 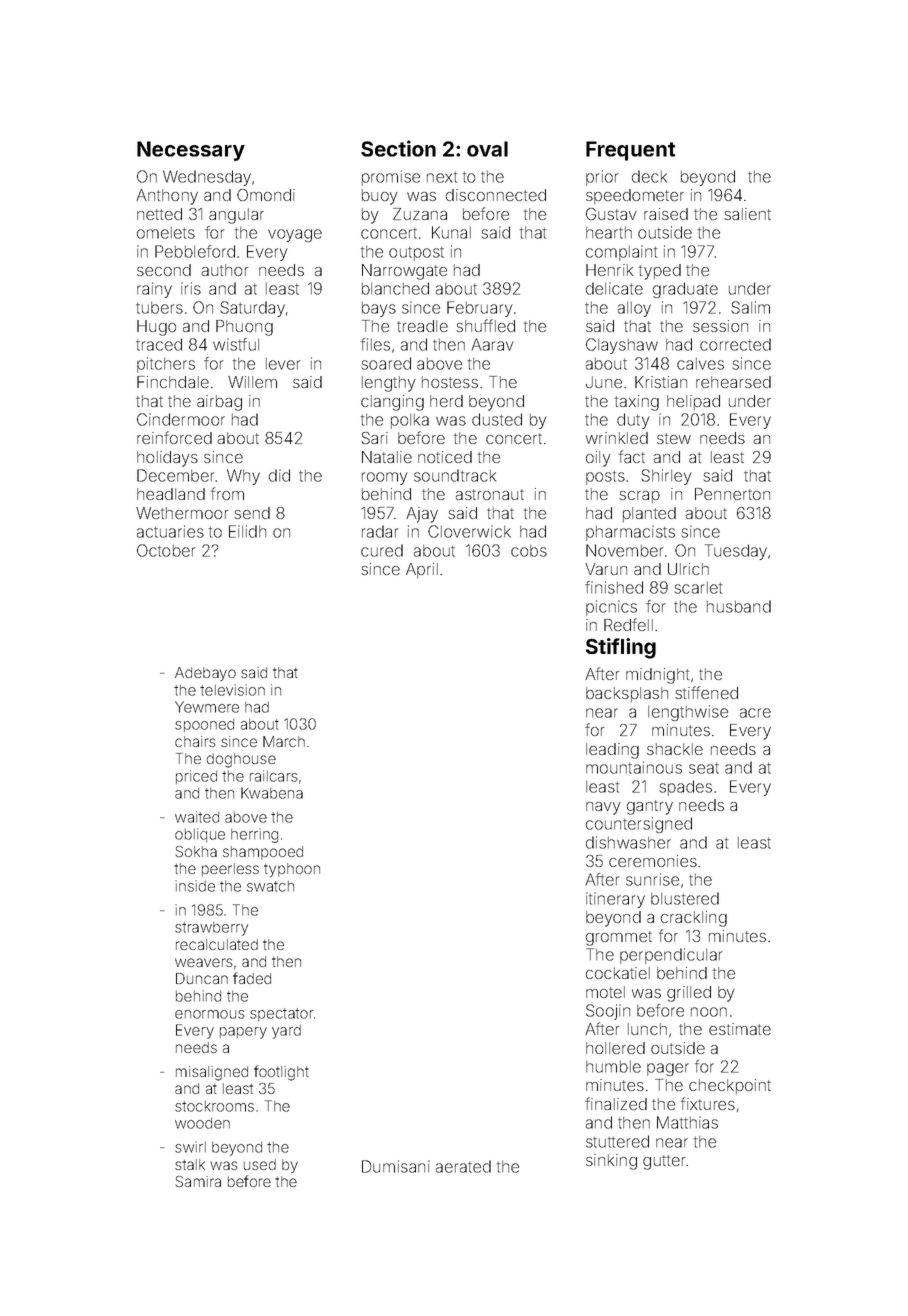 I want to click on misaligned, so click(x=212, y=1073).
